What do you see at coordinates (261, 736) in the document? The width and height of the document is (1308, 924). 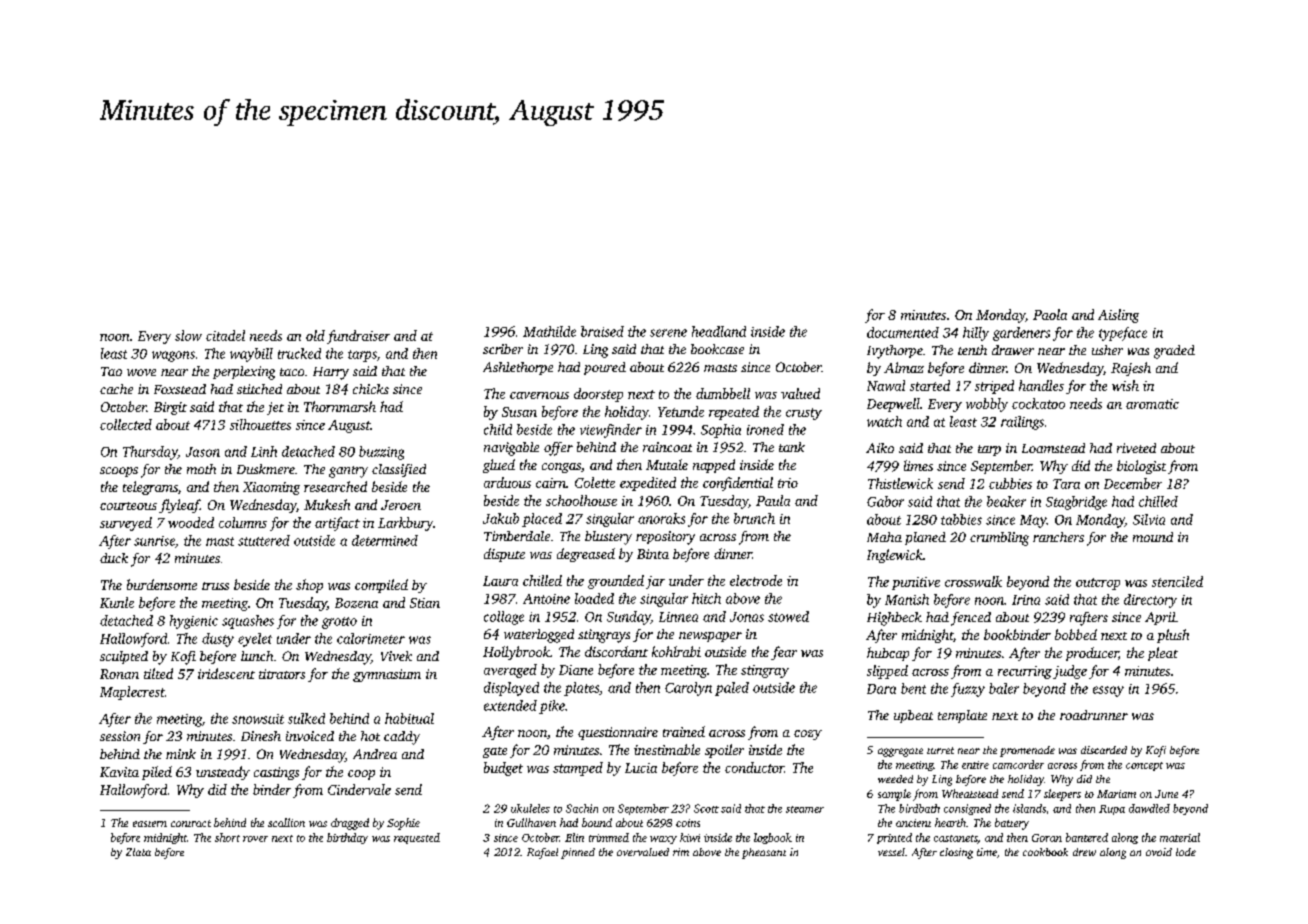 I see `Dinesh` at bounding box center [261, 736].
